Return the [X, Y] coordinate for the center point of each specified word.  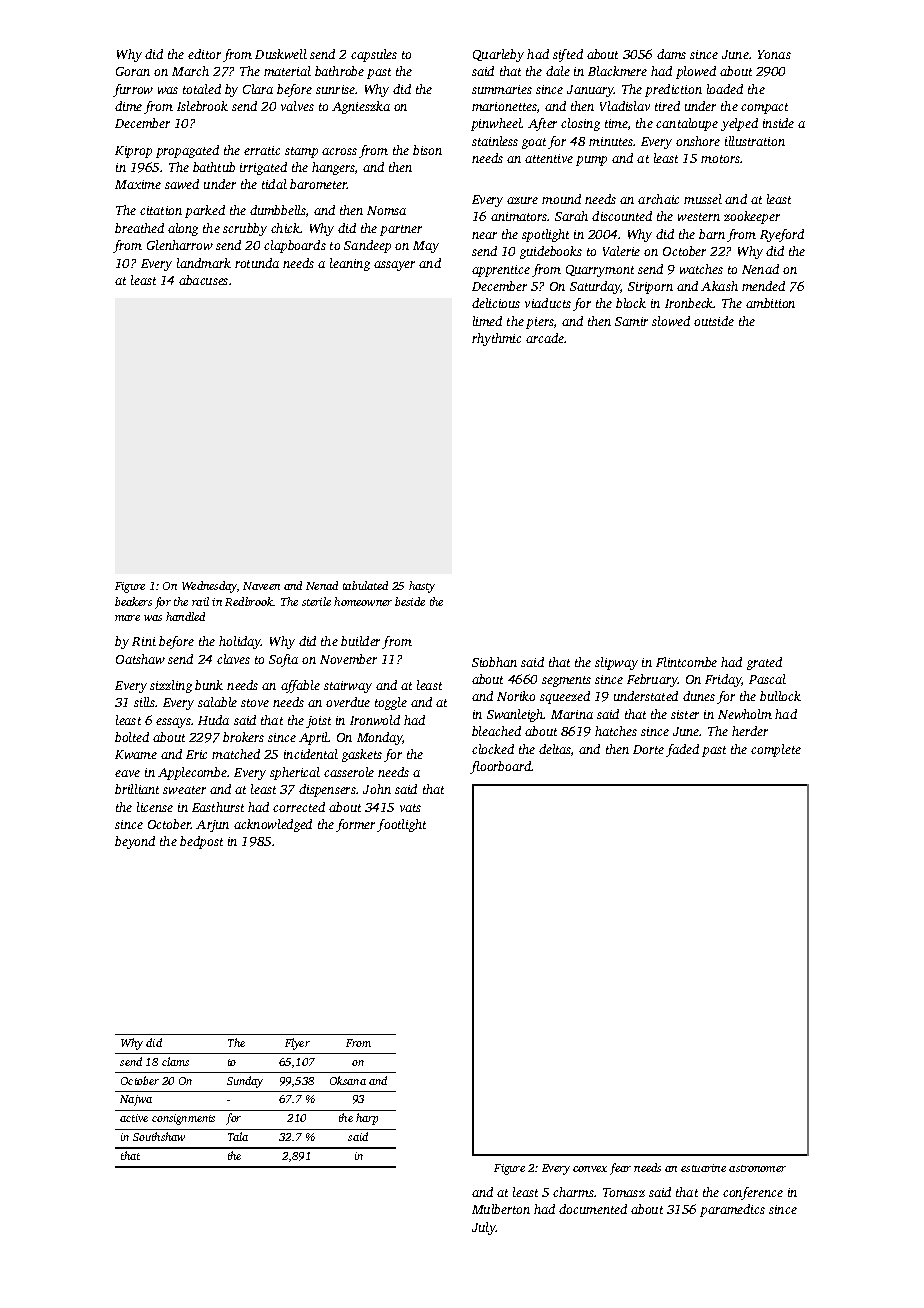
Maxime [138, 184]
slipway [616, 663]
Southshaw [159, 1136]
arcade [545, 338]
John [377, 789]
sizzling [171, 686]
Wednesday [209, 587]
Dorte [648, 749]
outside [714, 321]
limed [487, 321]
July [484, 1228]
